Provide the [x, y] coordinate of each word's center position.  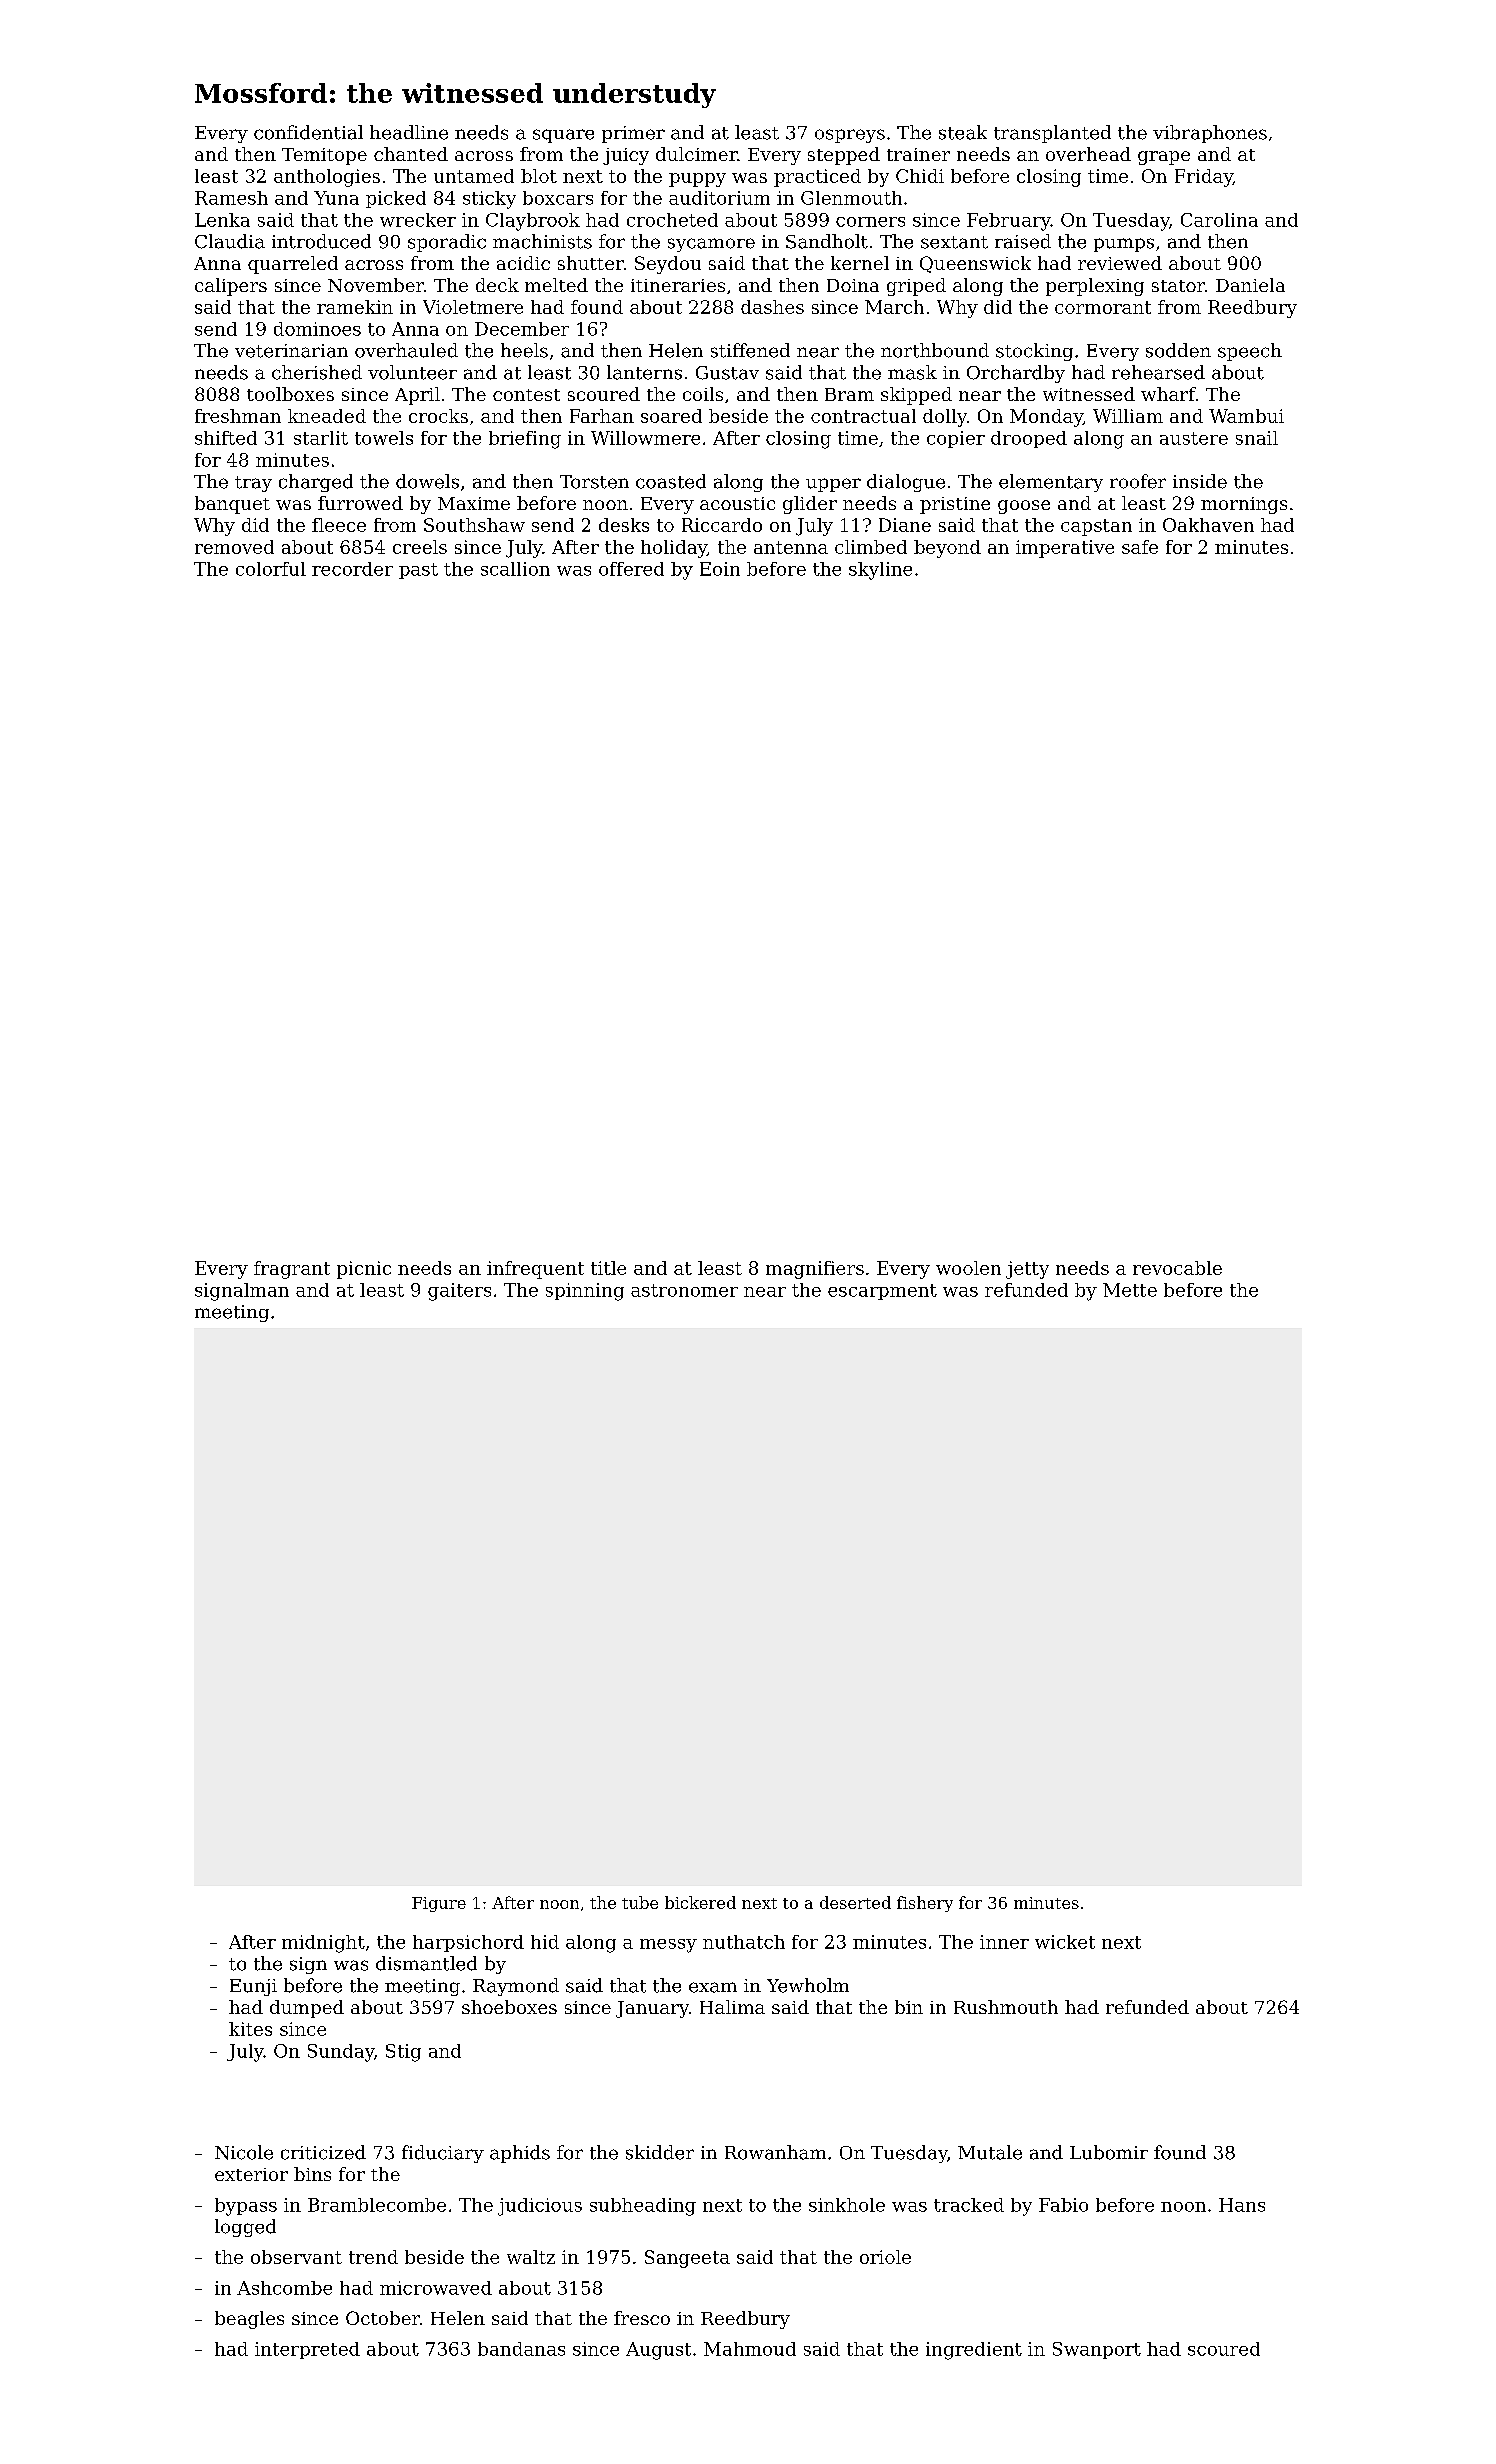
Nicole [244, 2152]
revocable [1177, 1268]
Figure [439, 1904]
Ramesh [231, 198]
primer [633, 134]
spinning [585, 1292]
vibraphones [1210, 134]
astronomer [684, 1290]
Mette [1130, 1290]
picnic [364, 1270]
